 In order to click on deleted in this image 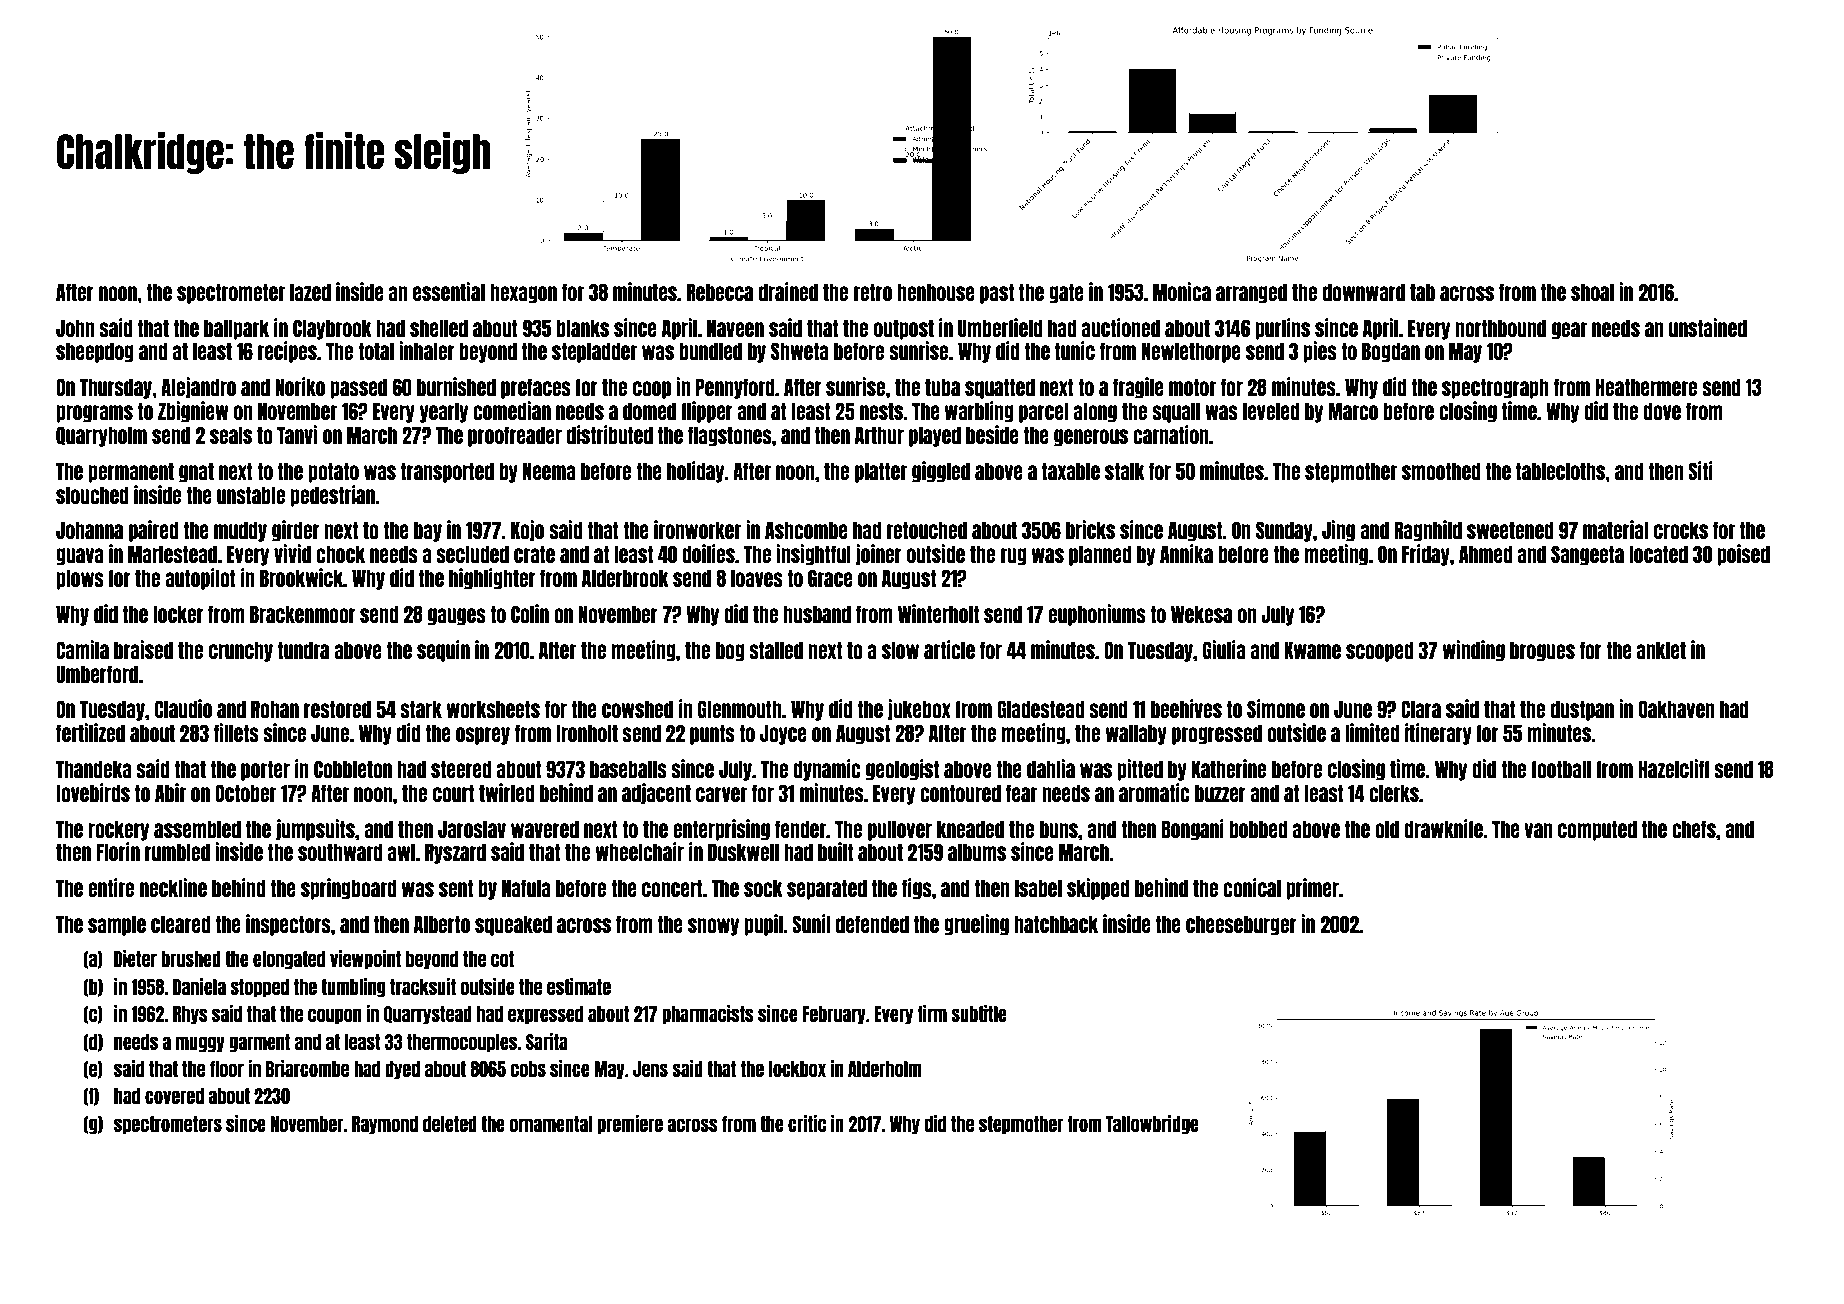, I will do `click(450, 1124)`.
